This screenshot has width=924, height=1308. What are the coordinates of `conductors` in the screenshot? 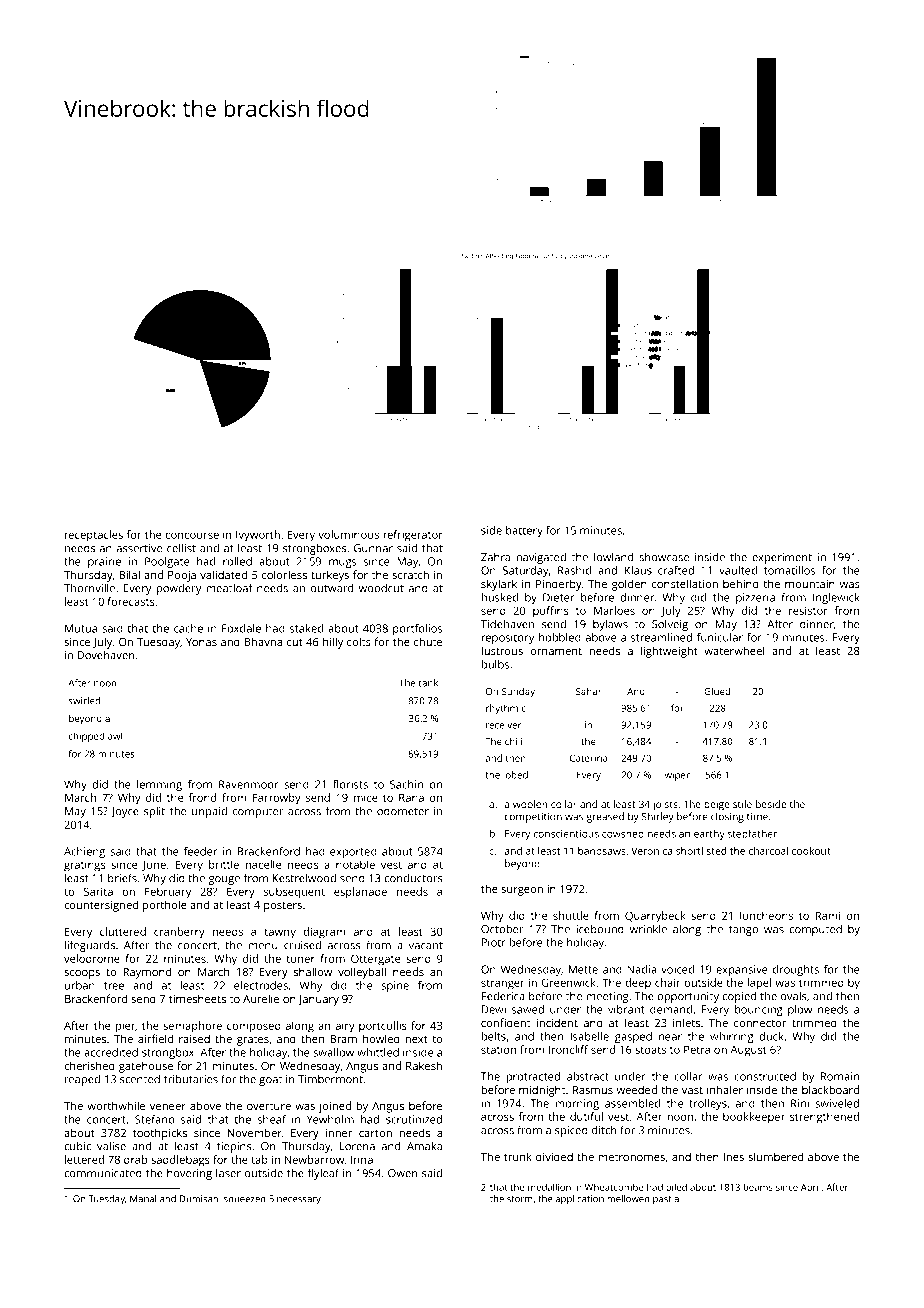 It's located at (413, 878).
